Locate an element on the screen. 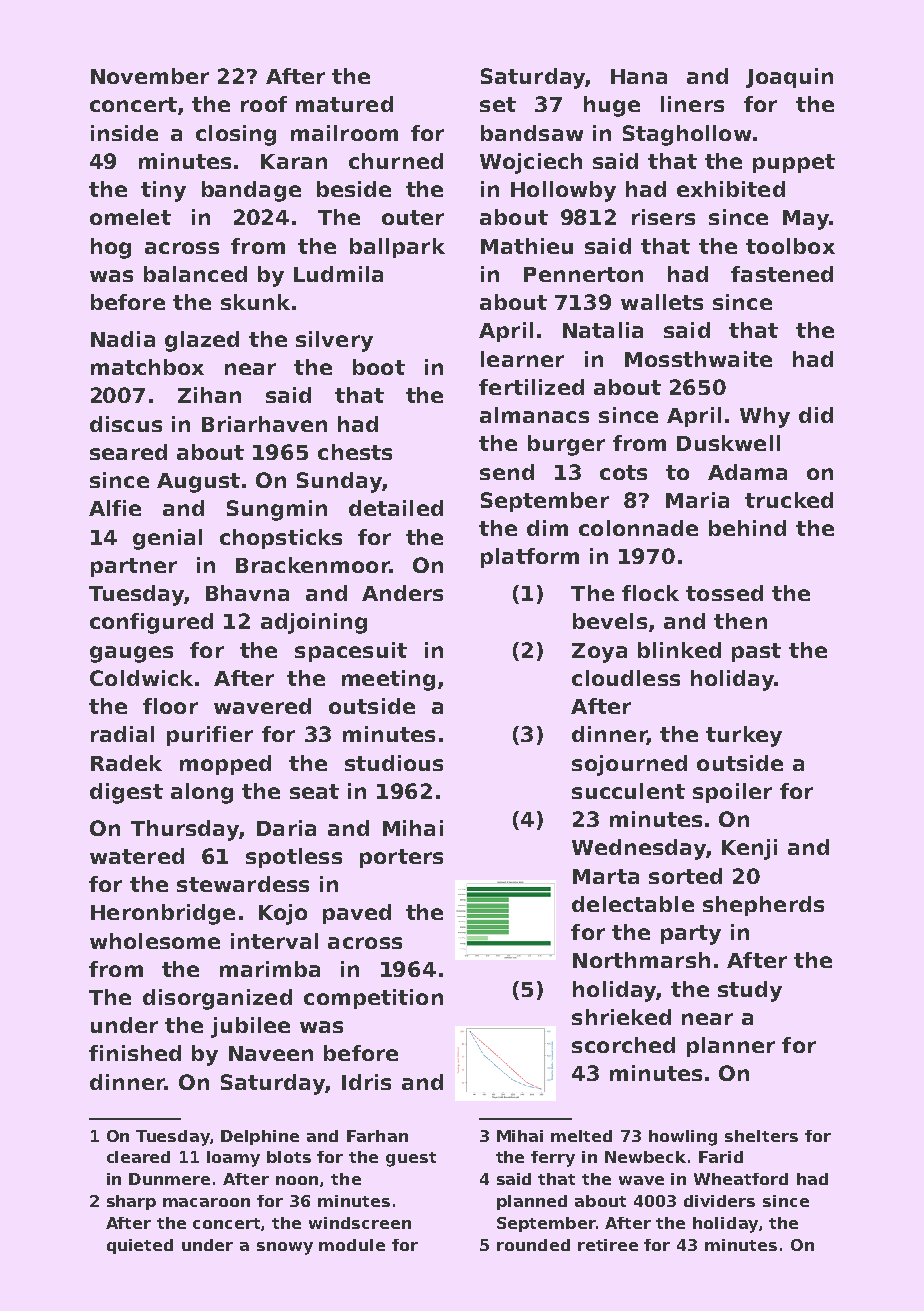 This screenshot has height=1311, width=924. radial is located at coordinates (122, 734).
